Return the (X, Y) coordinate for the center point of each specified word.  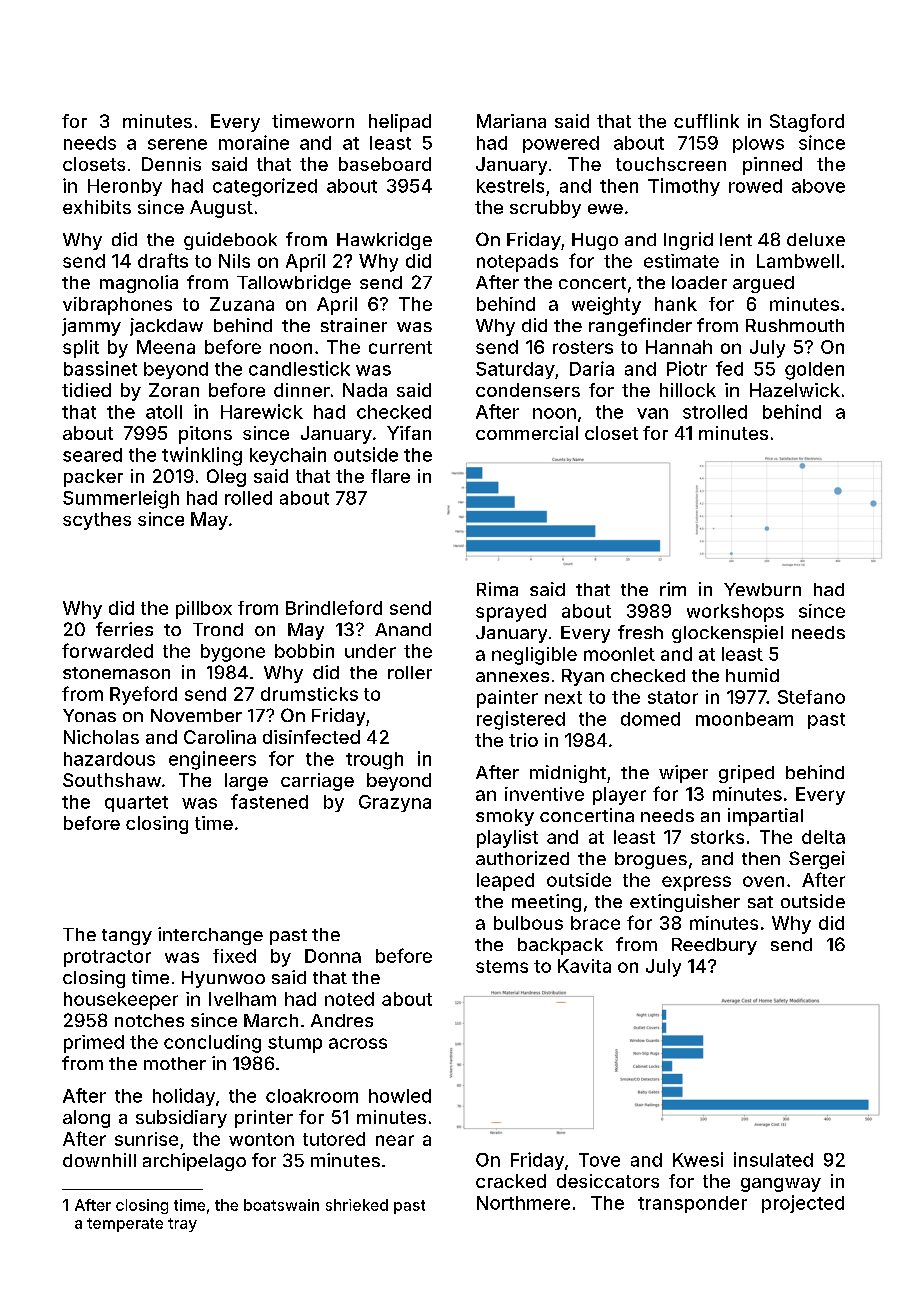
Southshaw (112, 780)
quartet (136, 804)
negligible (534, 656)
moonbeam (744, 719)
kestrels (510, 186)
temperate (125, 1225)
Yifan (409, 433)
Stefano (811, 697)
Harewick (262, 411)
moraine (254, 142)
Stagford (807, 123)
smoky (505, 817)
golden (814, 371)
